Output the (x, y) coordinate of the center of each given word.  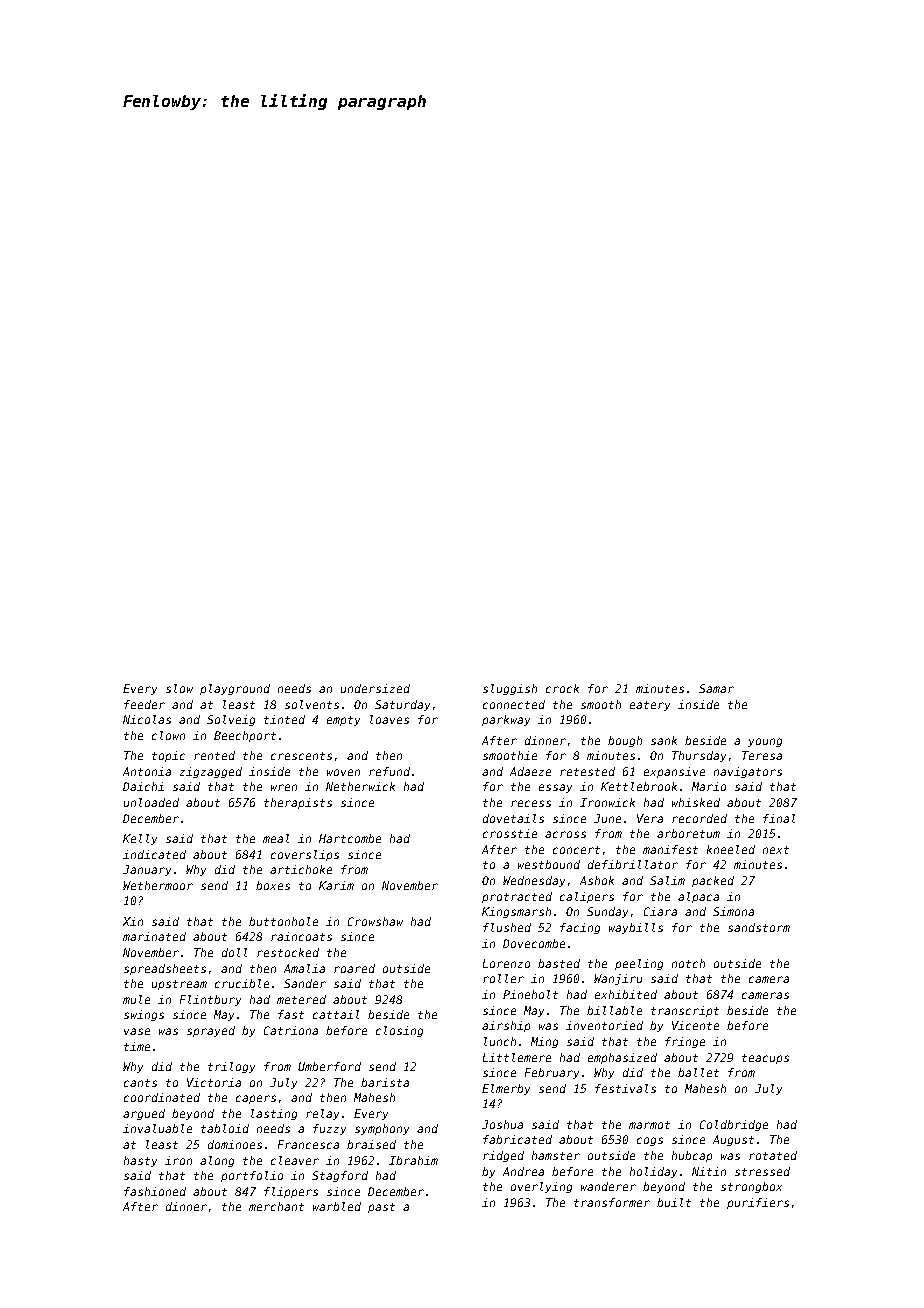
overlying (541, 1187)
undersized (375, 688)
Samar (716, 688)
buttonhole (283, 921)
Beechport (245, 736)
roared (354, 968)
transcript (685, 1011)
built (674, 1202)
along (217, 1161)
